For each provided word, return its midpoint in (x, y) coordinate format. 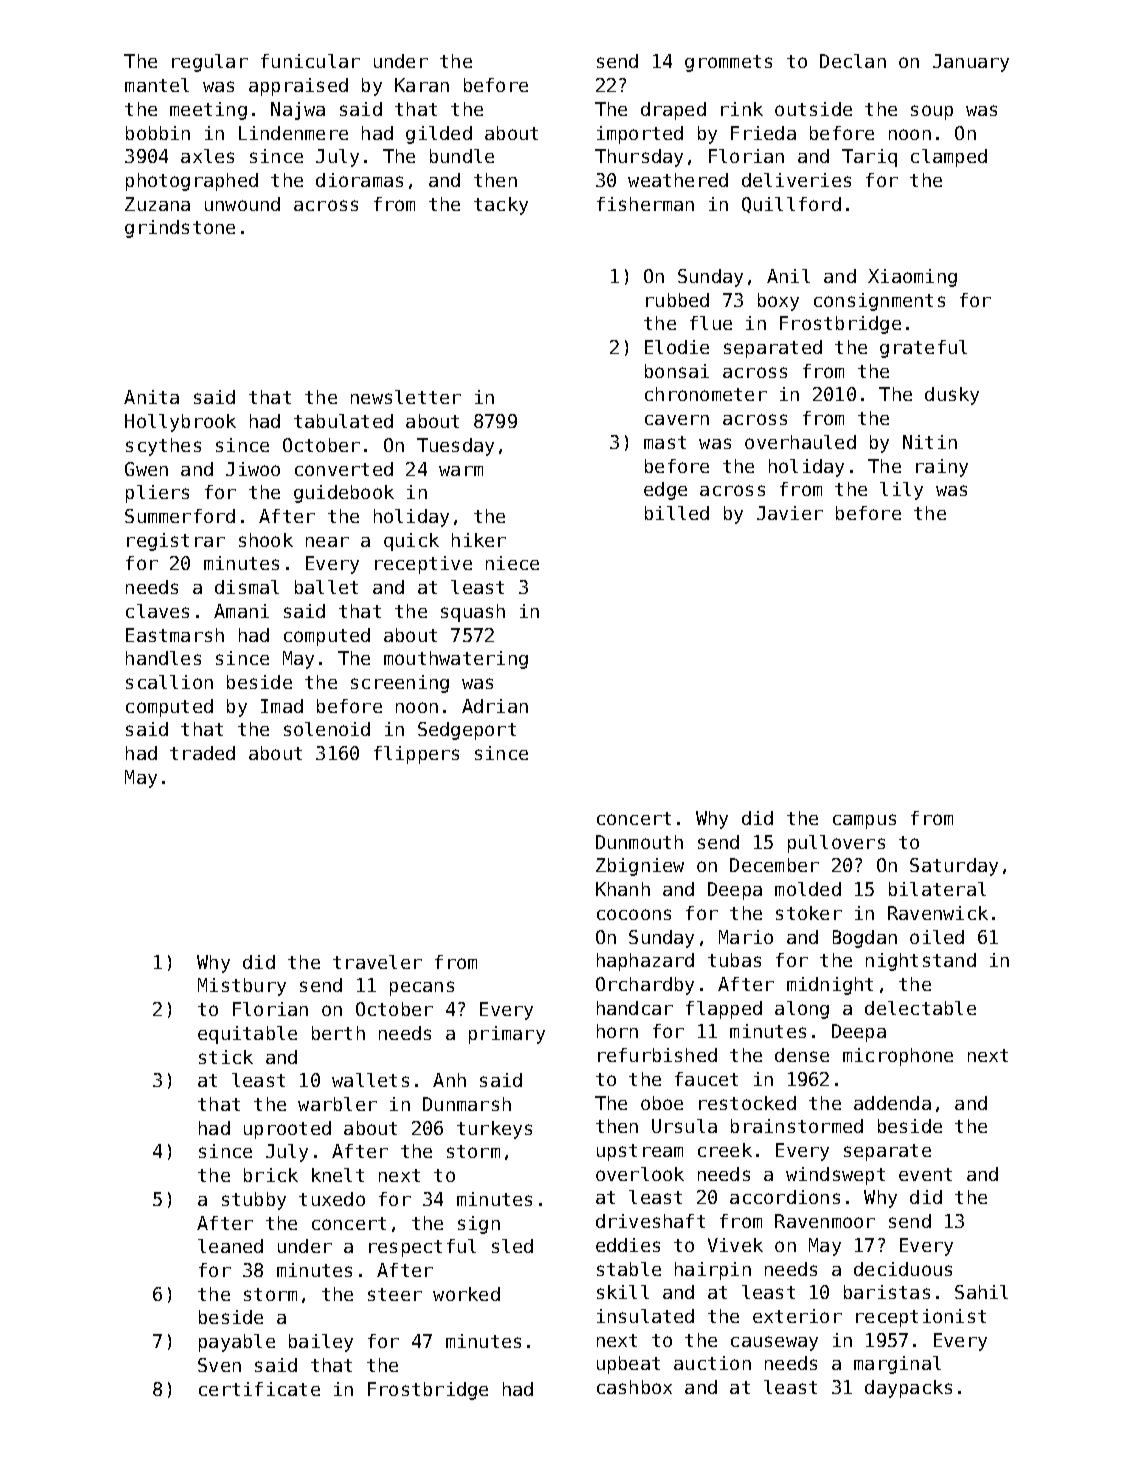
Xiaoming (912, 278)
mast (665, 442)
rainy (942, 468)
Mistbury (242, 987)
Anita (151, 397)
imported (640, 135)
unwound (242, 204)
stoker (809, 913)
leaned (230, 1246)
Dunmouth (639, 842)
